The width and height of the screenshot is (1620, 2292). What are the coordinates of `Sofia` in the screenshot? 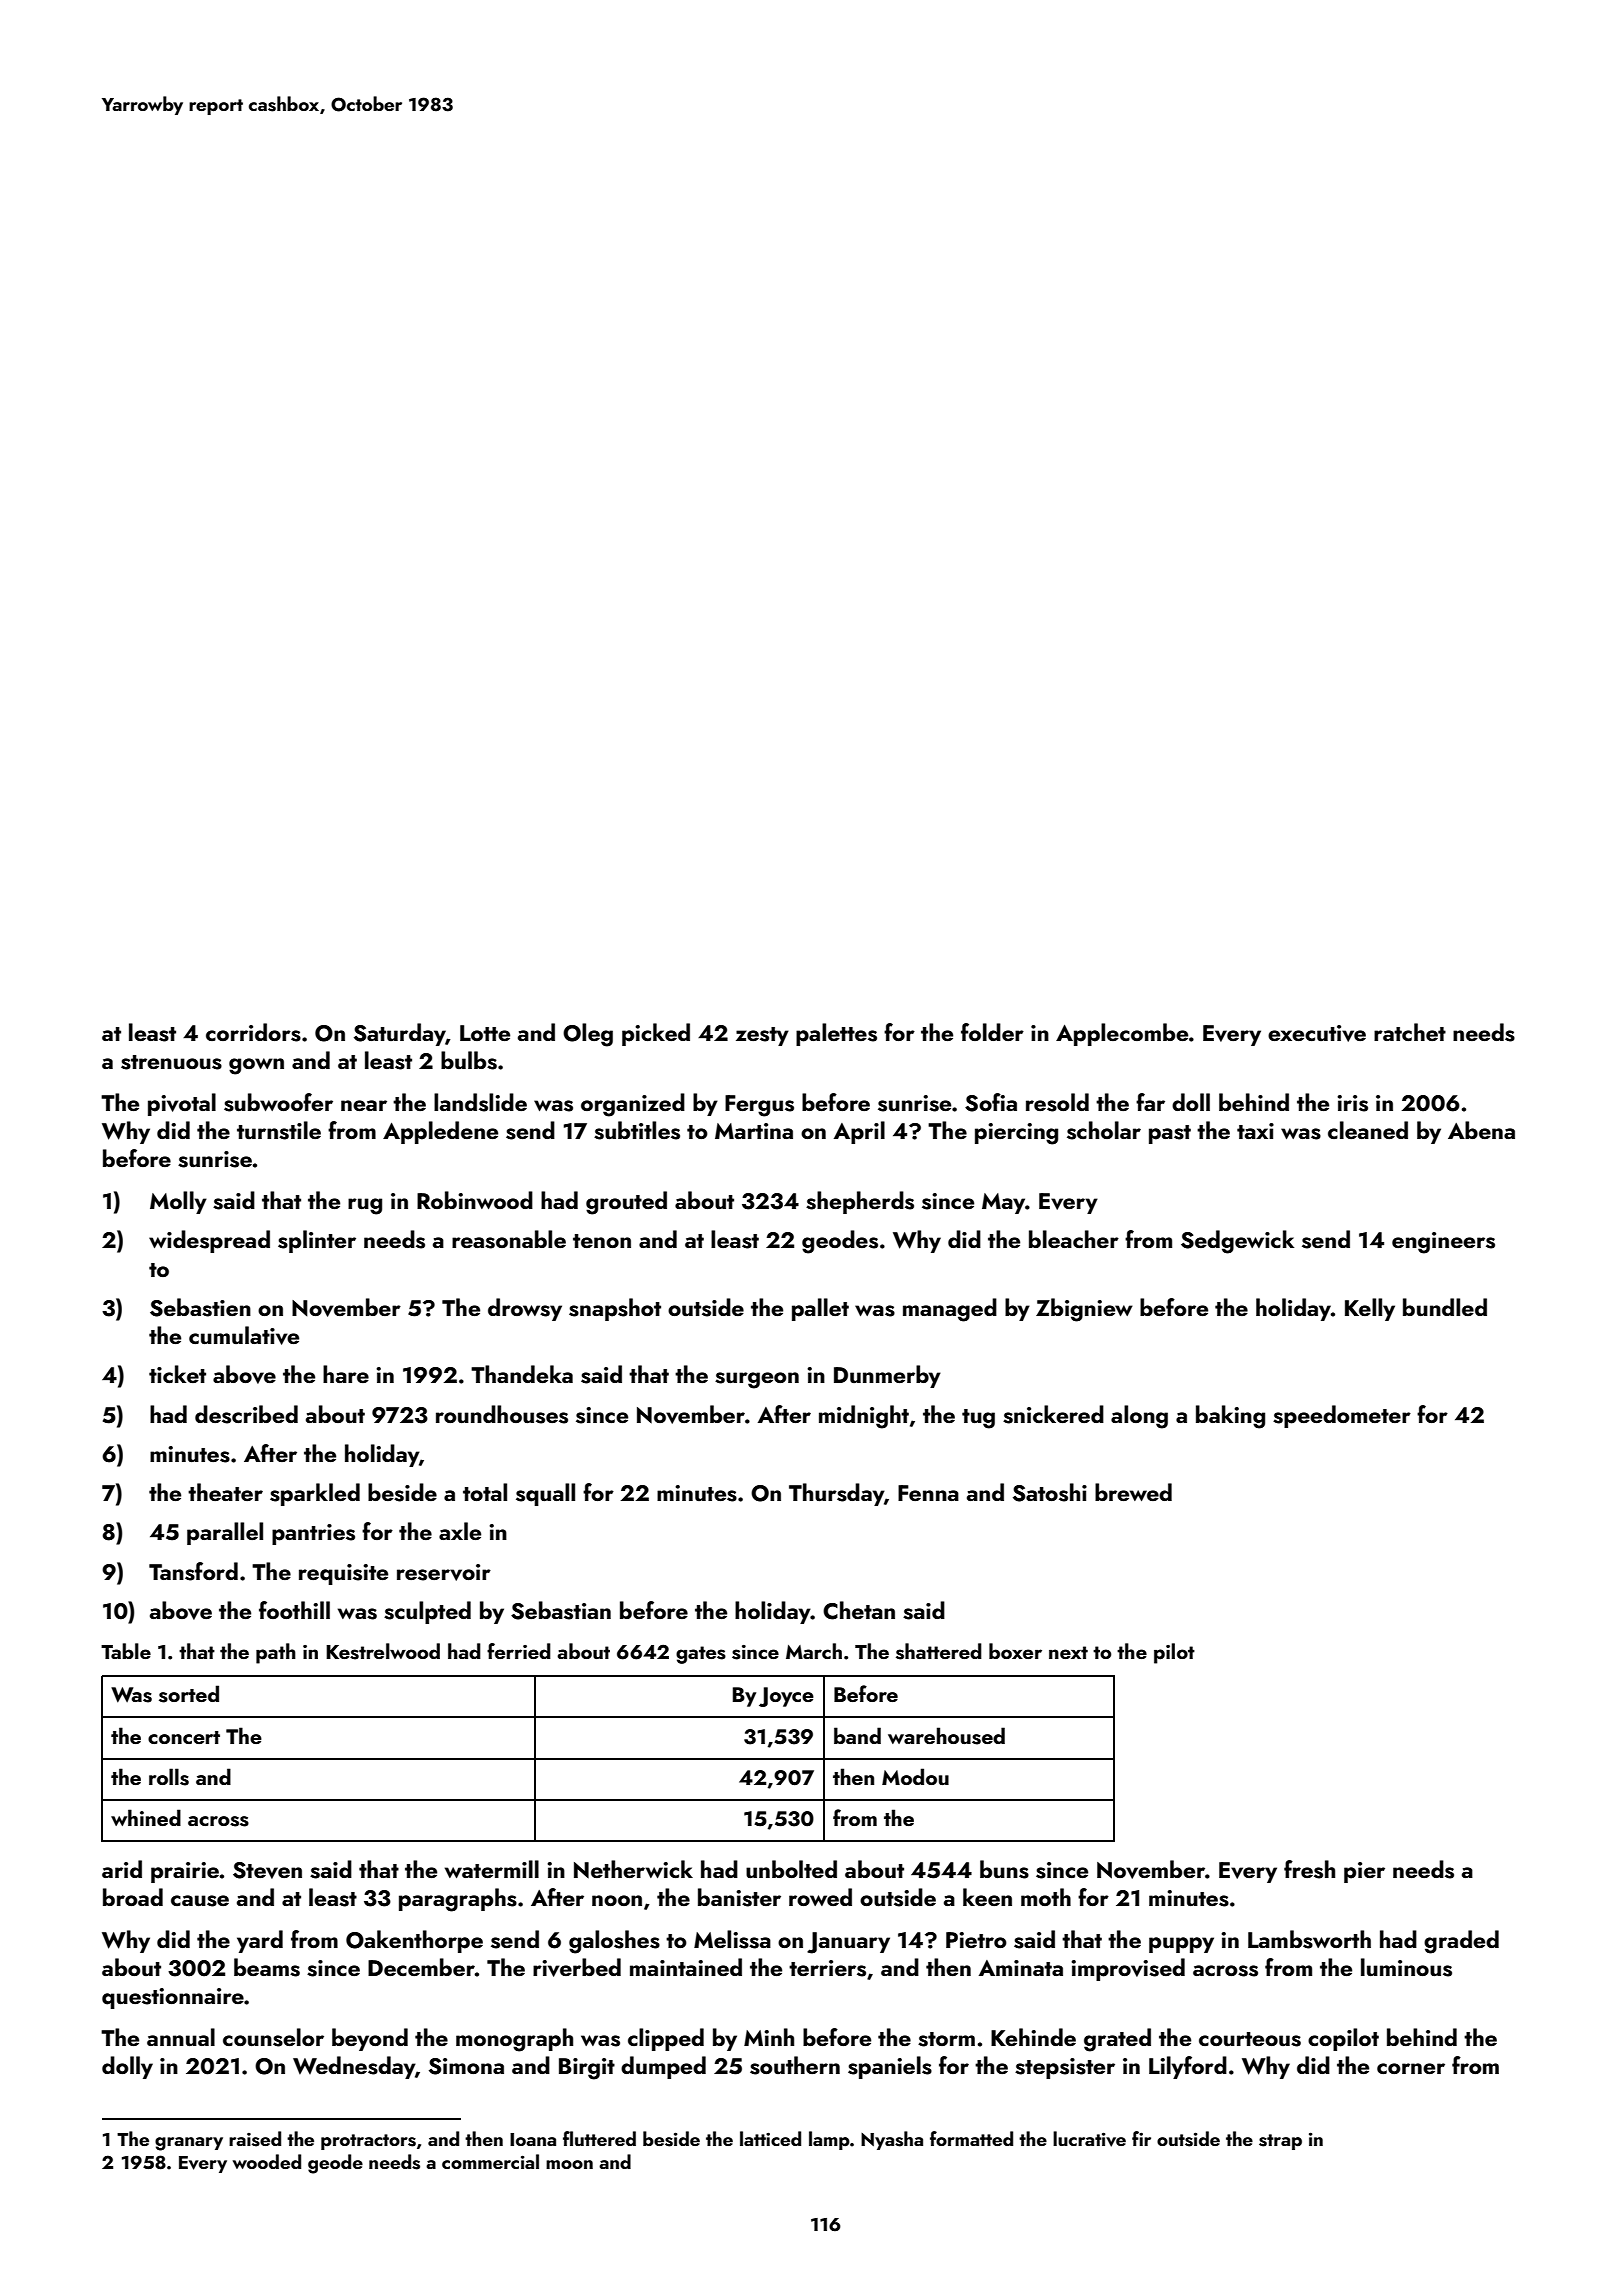 It's located at (991, 1102).
